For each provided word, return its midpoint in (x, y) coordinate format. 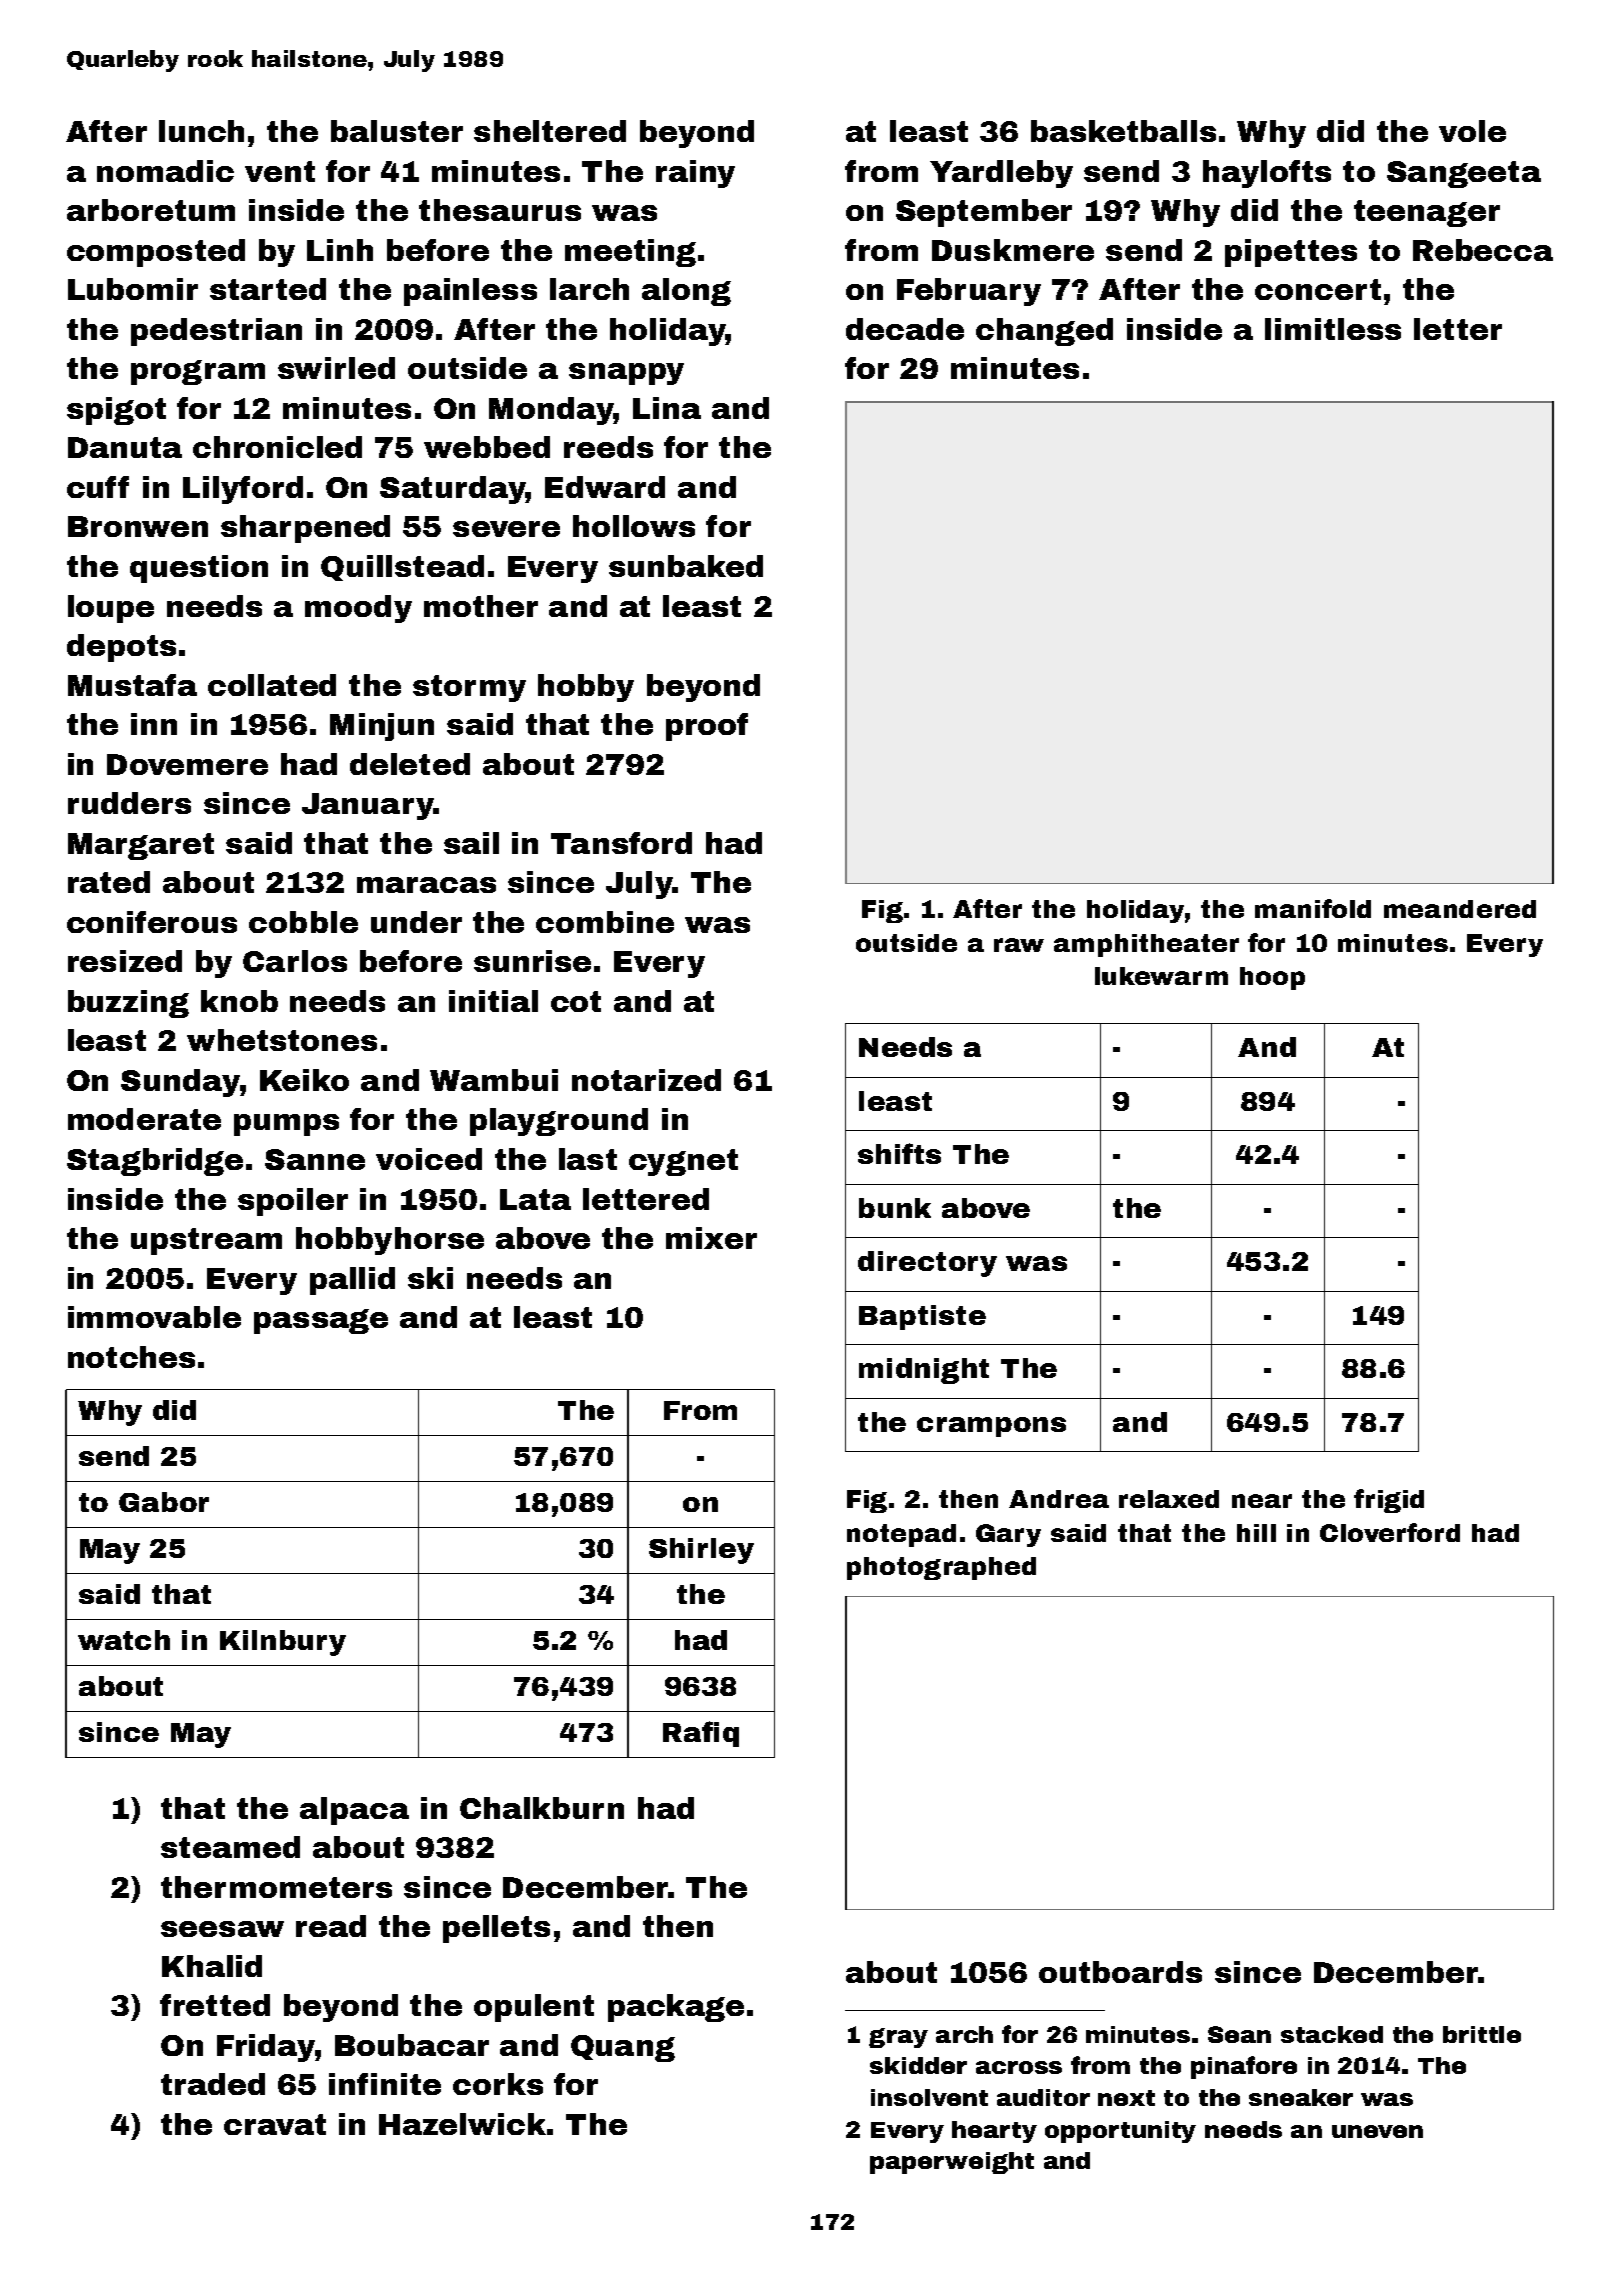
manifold (1313, 908)
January (368, 806)
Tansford (621, 843)
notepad (901, 1535)
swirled (336, 368)
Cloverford (1390, 1532)
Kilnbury (283, 1643)
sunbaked (686, 566)
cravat (275, 2124)
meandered (1460, 909)
